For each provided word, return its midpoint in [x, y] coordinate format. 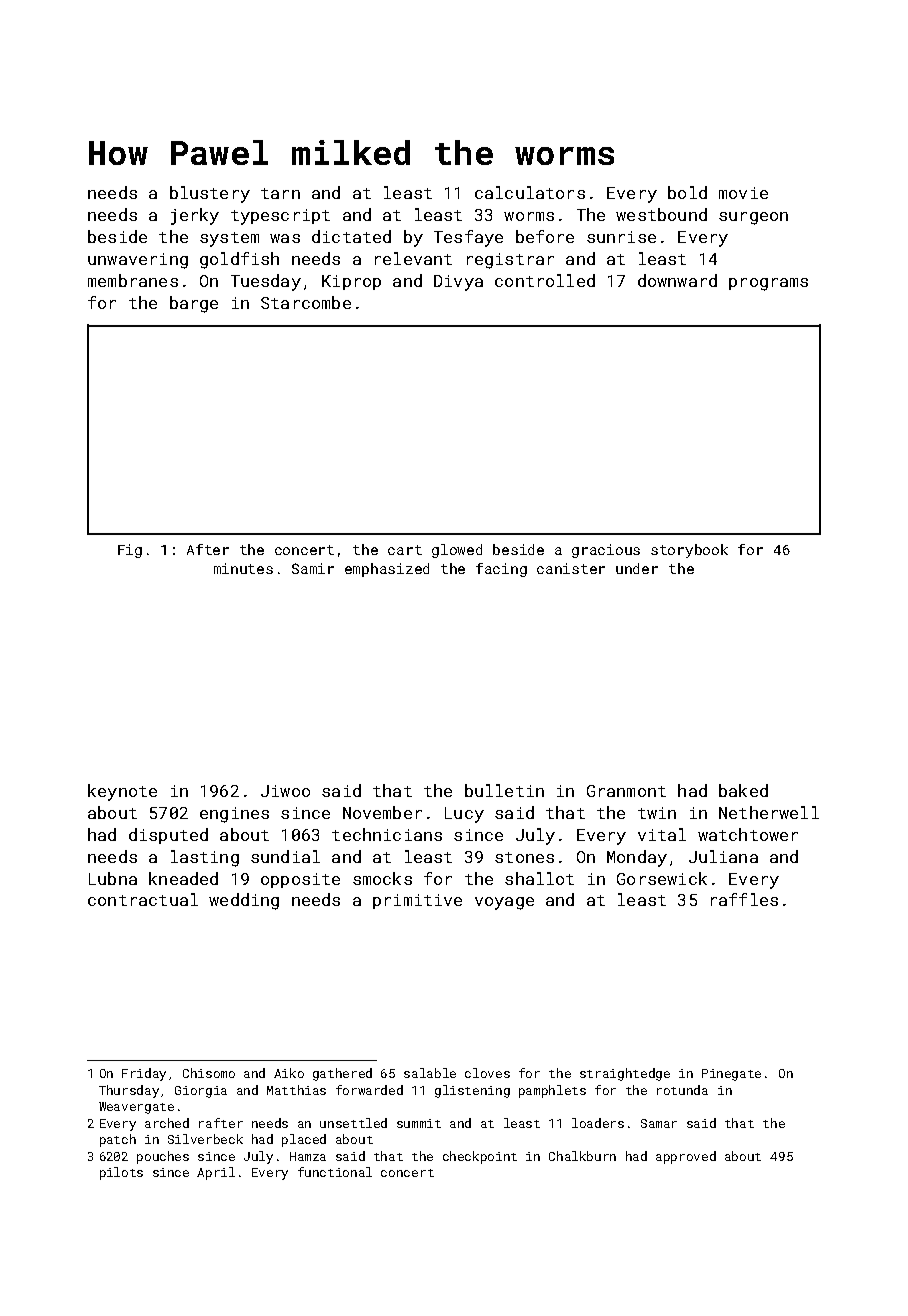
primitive [417, 901]
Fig [130, 551]
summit [419, 1123]
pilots [121, 1173]
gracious [606, 551]
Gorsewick [662, 878]
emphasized [387, 570]
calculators [530, 192]
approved [686, 1157]
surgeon [753, 218]
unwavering [138, 261]
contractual [143, 899]
